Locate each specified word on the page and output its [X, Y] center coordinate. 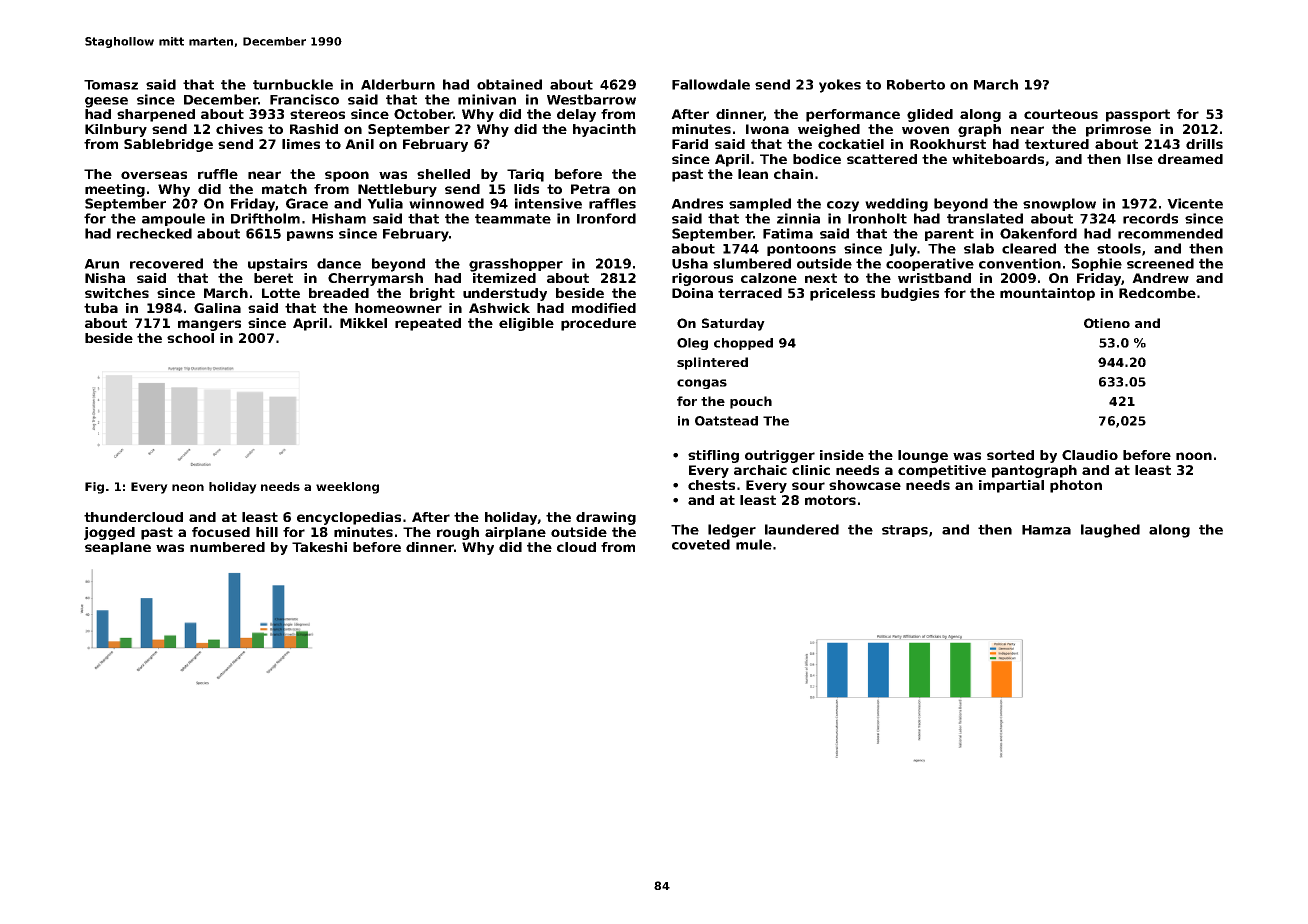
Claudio [1090, 455]
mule [754, 544]
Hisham [339, 218]
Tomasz [111, 85]
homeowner [398, 308]
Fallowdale [711, 84]
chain [793, 174]
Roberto [916, 84]
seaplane [118, 548]
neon [188, 487]
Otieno [1107, 323]
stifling [713, 456]
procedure [598, 324]
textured [1057, 144]
